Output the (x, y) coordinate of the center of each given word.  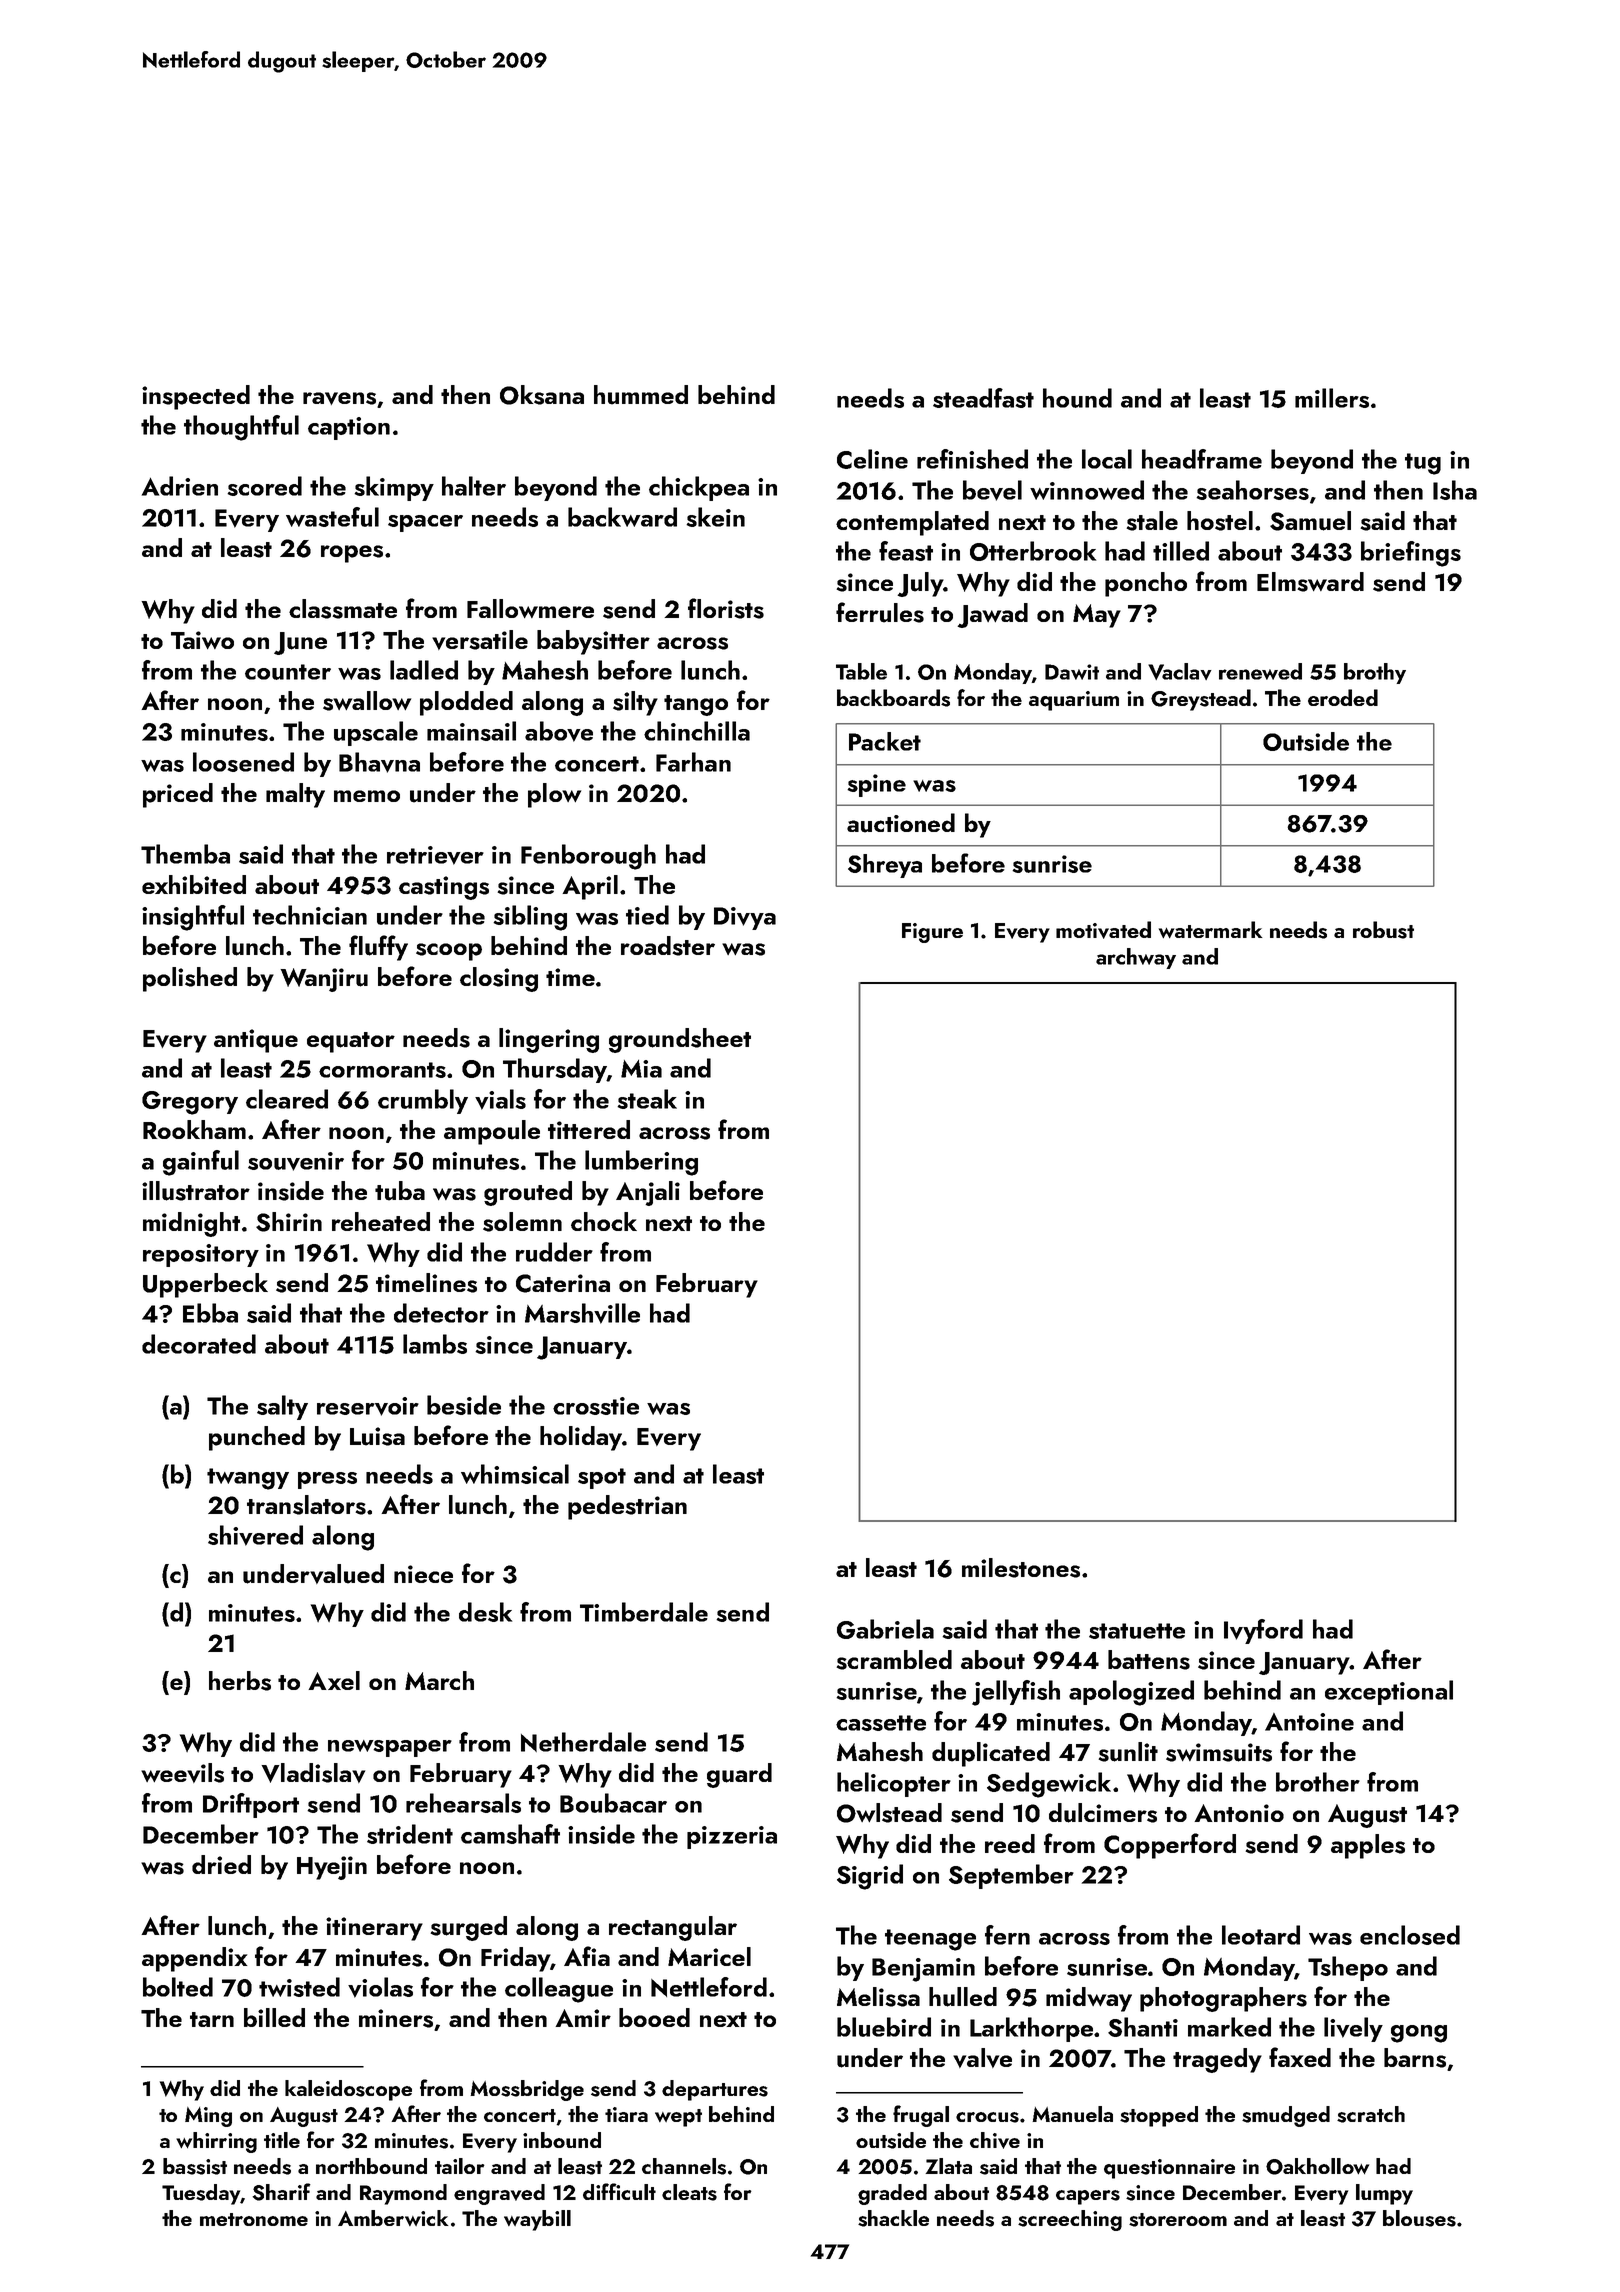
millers (1332, 398)
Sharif (281, 2192)
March (439, 1680)
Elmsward (1310, 582)
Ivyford (1263, 1631)
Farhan (693, 762)
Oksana (542, 395)
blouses (1419, 2218)
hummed (641, 395)
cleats (689, 2192)
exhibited (194, 884)
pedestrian (627, 1507)
